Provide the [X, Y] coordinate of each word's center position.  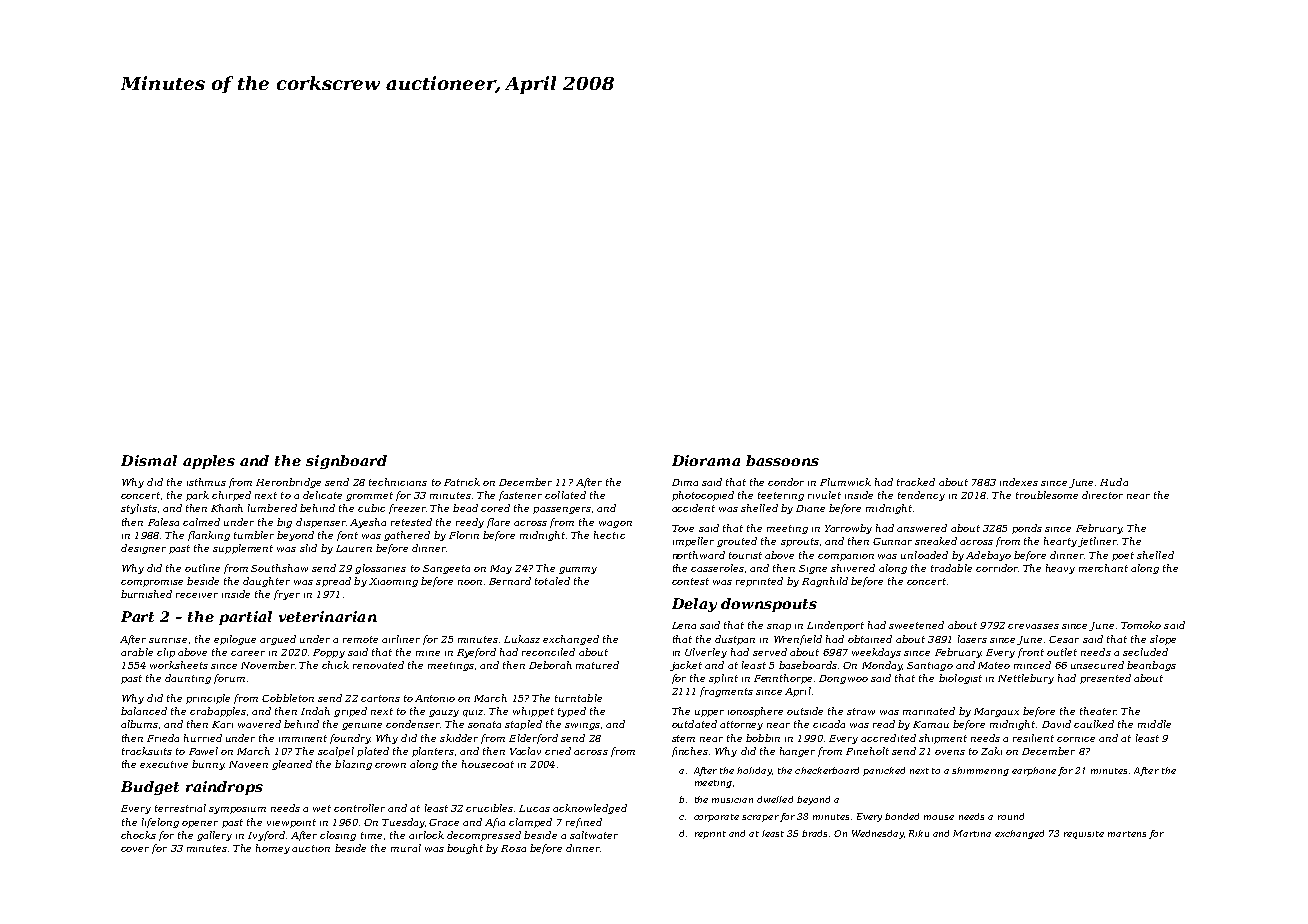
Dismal [149, 460]
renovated [378, 665]
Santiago [930, 666]
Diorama [706, 460]
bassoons [782, 460]
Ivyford [266, 836]
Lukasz [522, 639]
